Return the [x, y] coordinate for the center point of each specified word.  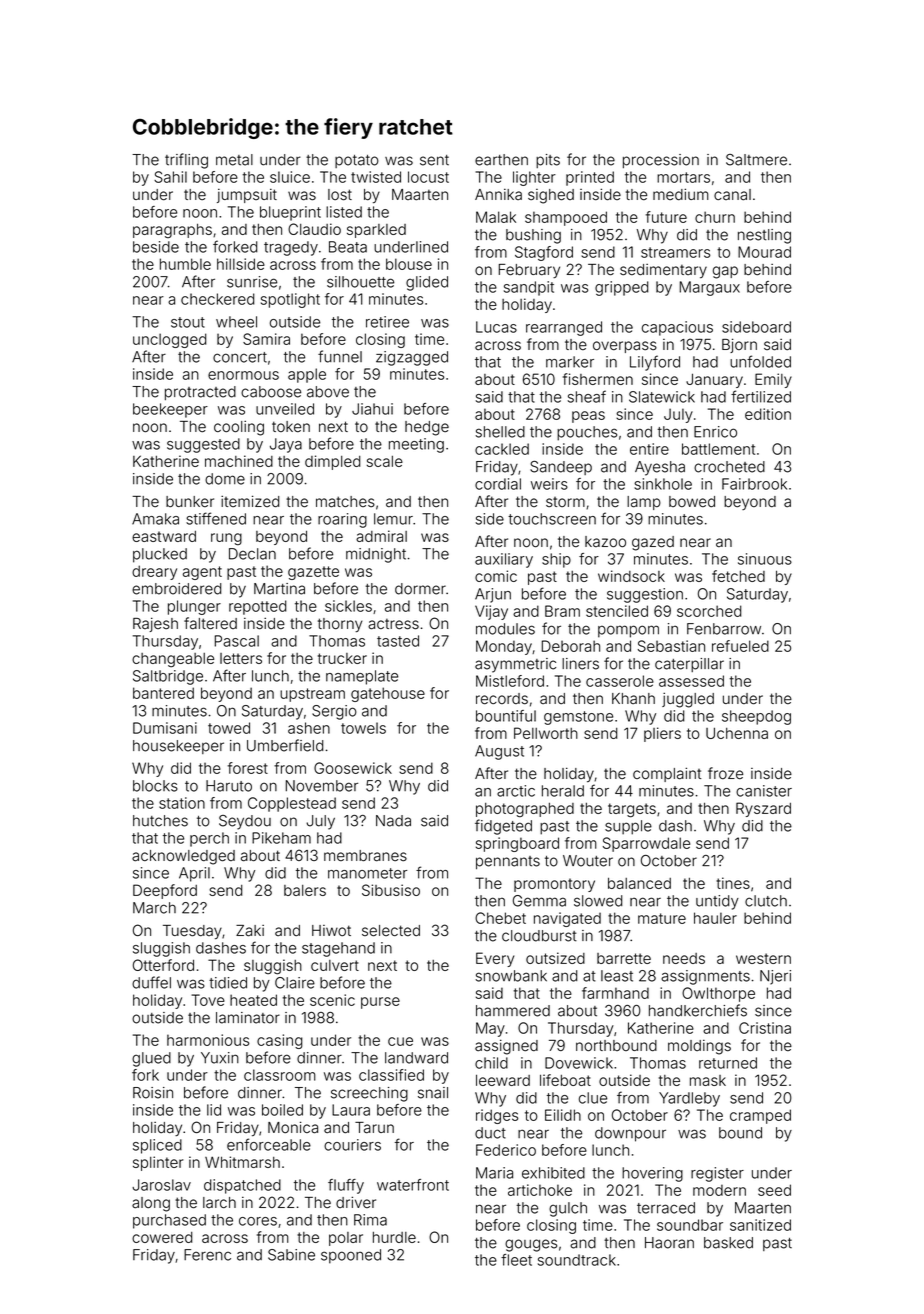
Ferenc [207, 1255]
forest [248, 768]
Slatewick [662, 397]
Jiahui [372, 409]
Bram [562, 611]
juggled [688, 700]
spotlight [290, 300]
